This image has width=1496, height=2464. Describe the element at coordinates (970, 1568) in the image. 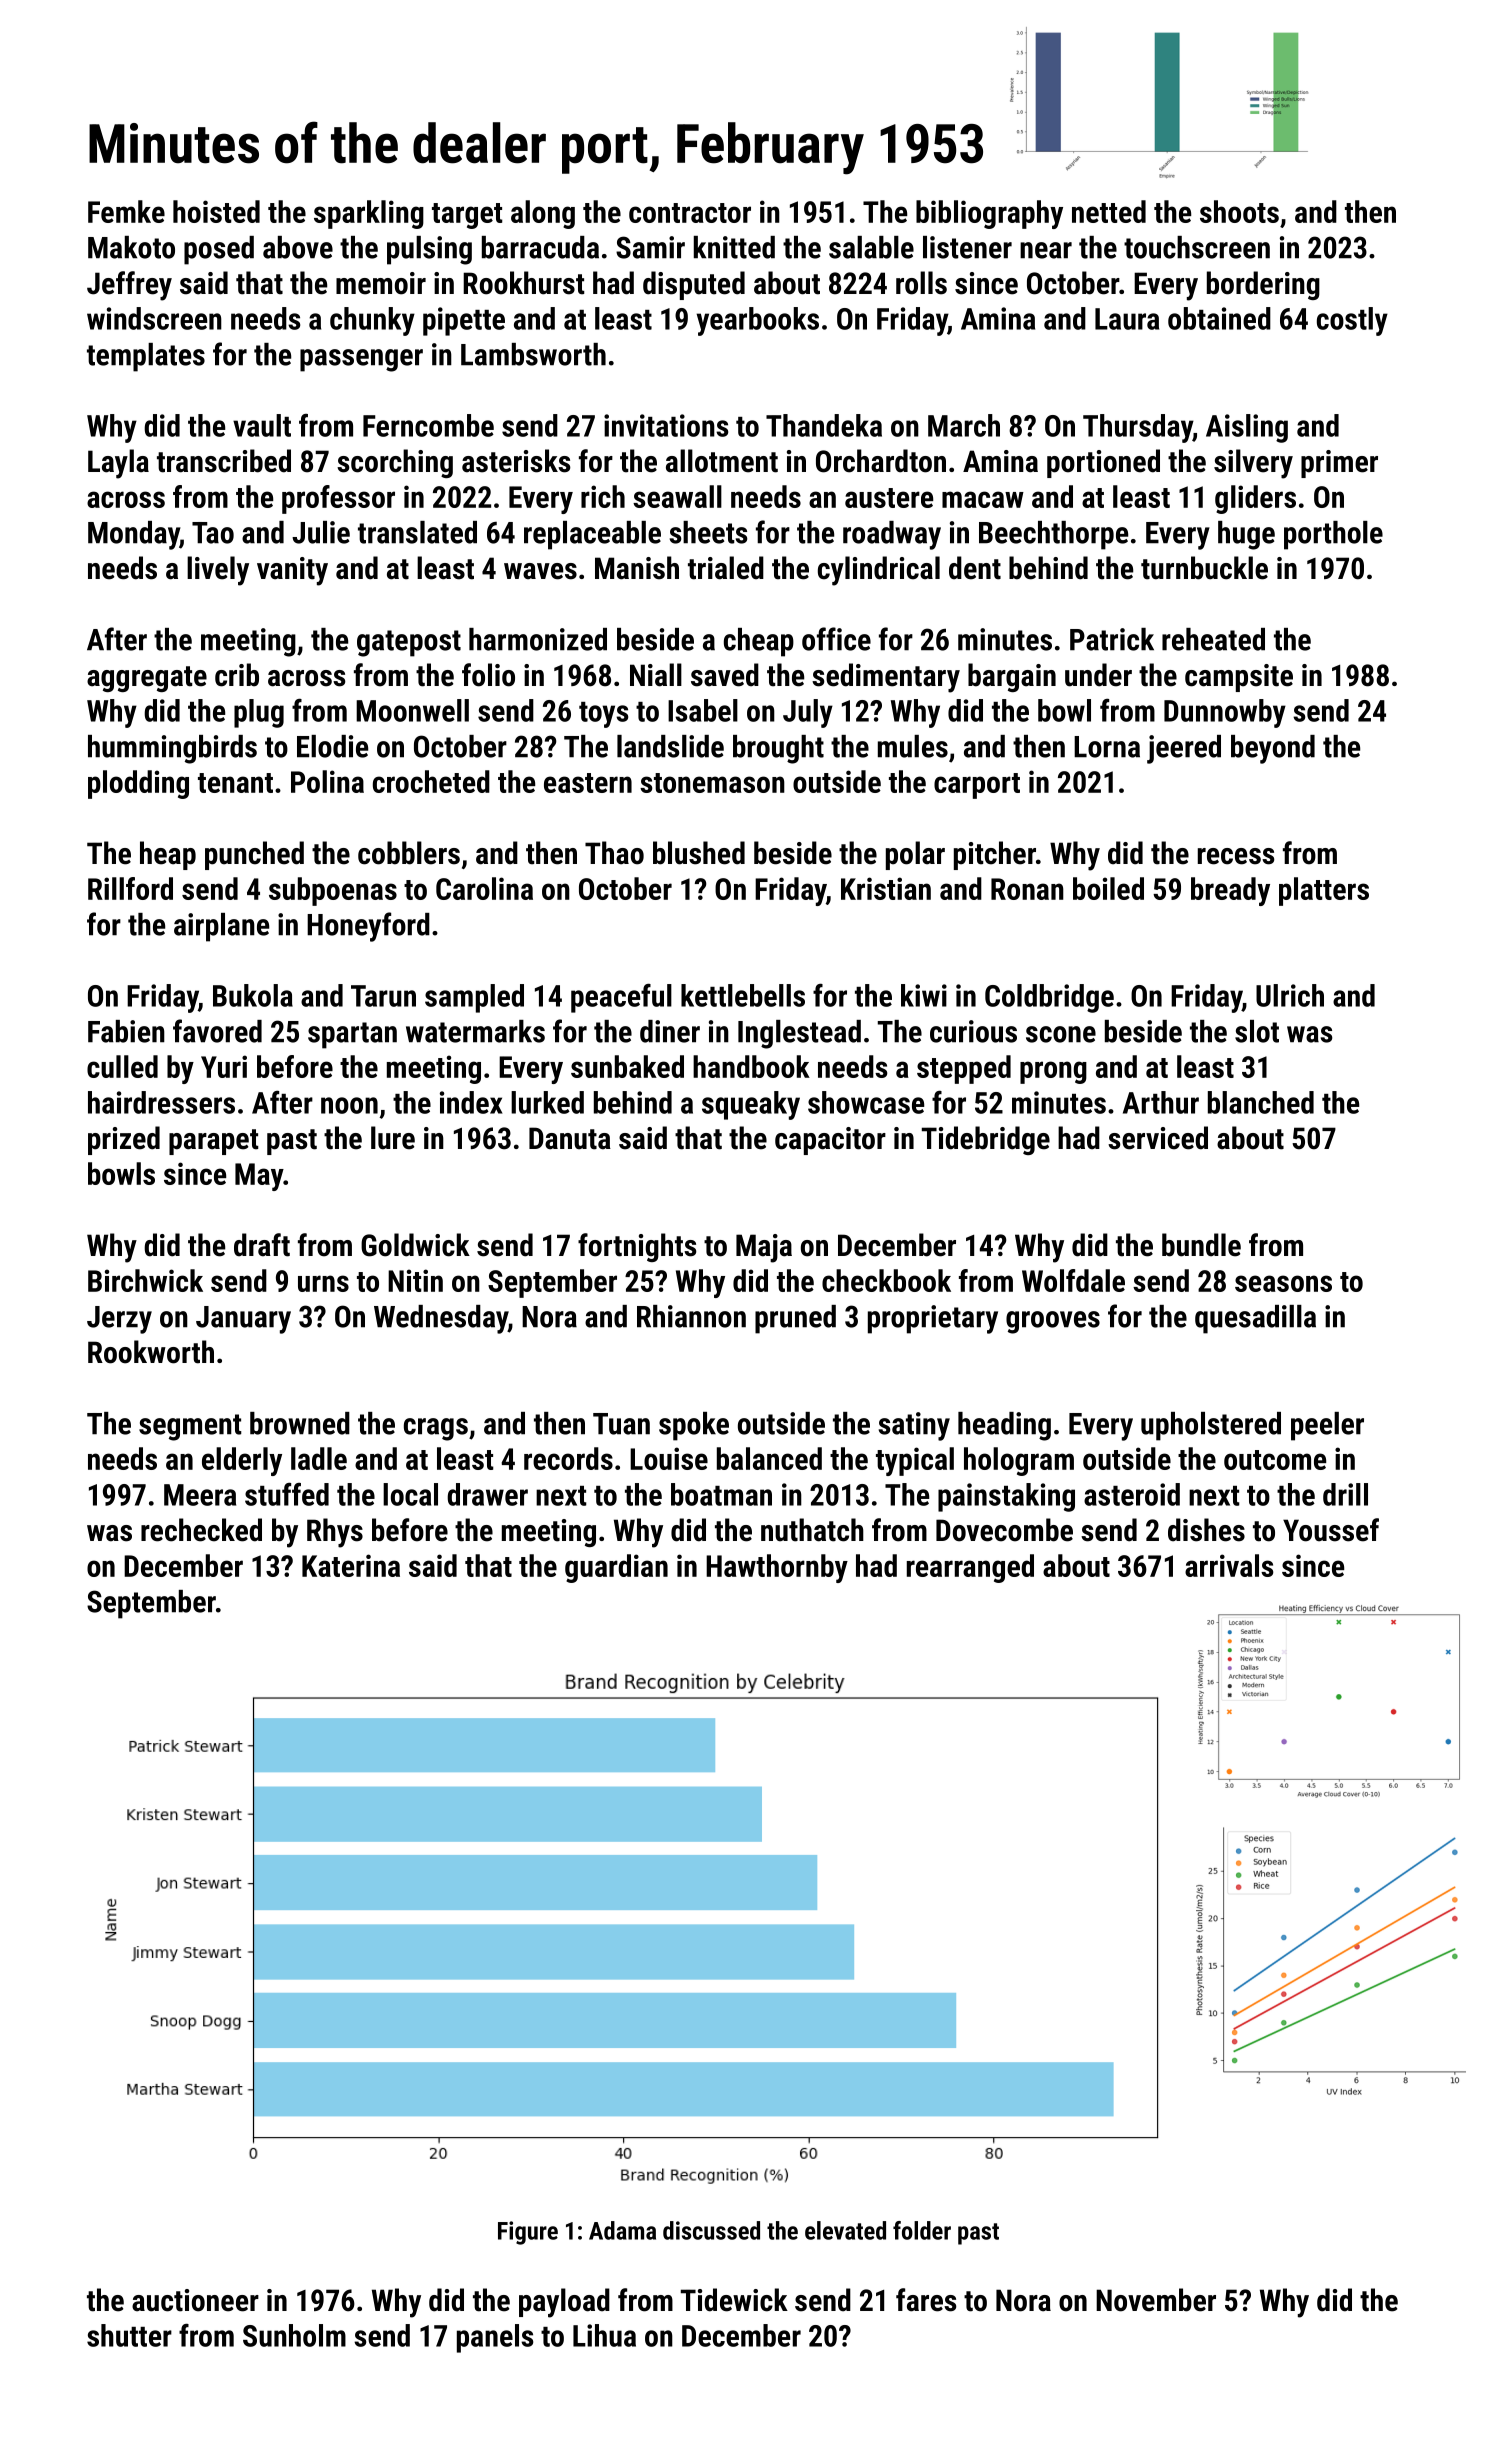

I see `rearranged` at that location.
